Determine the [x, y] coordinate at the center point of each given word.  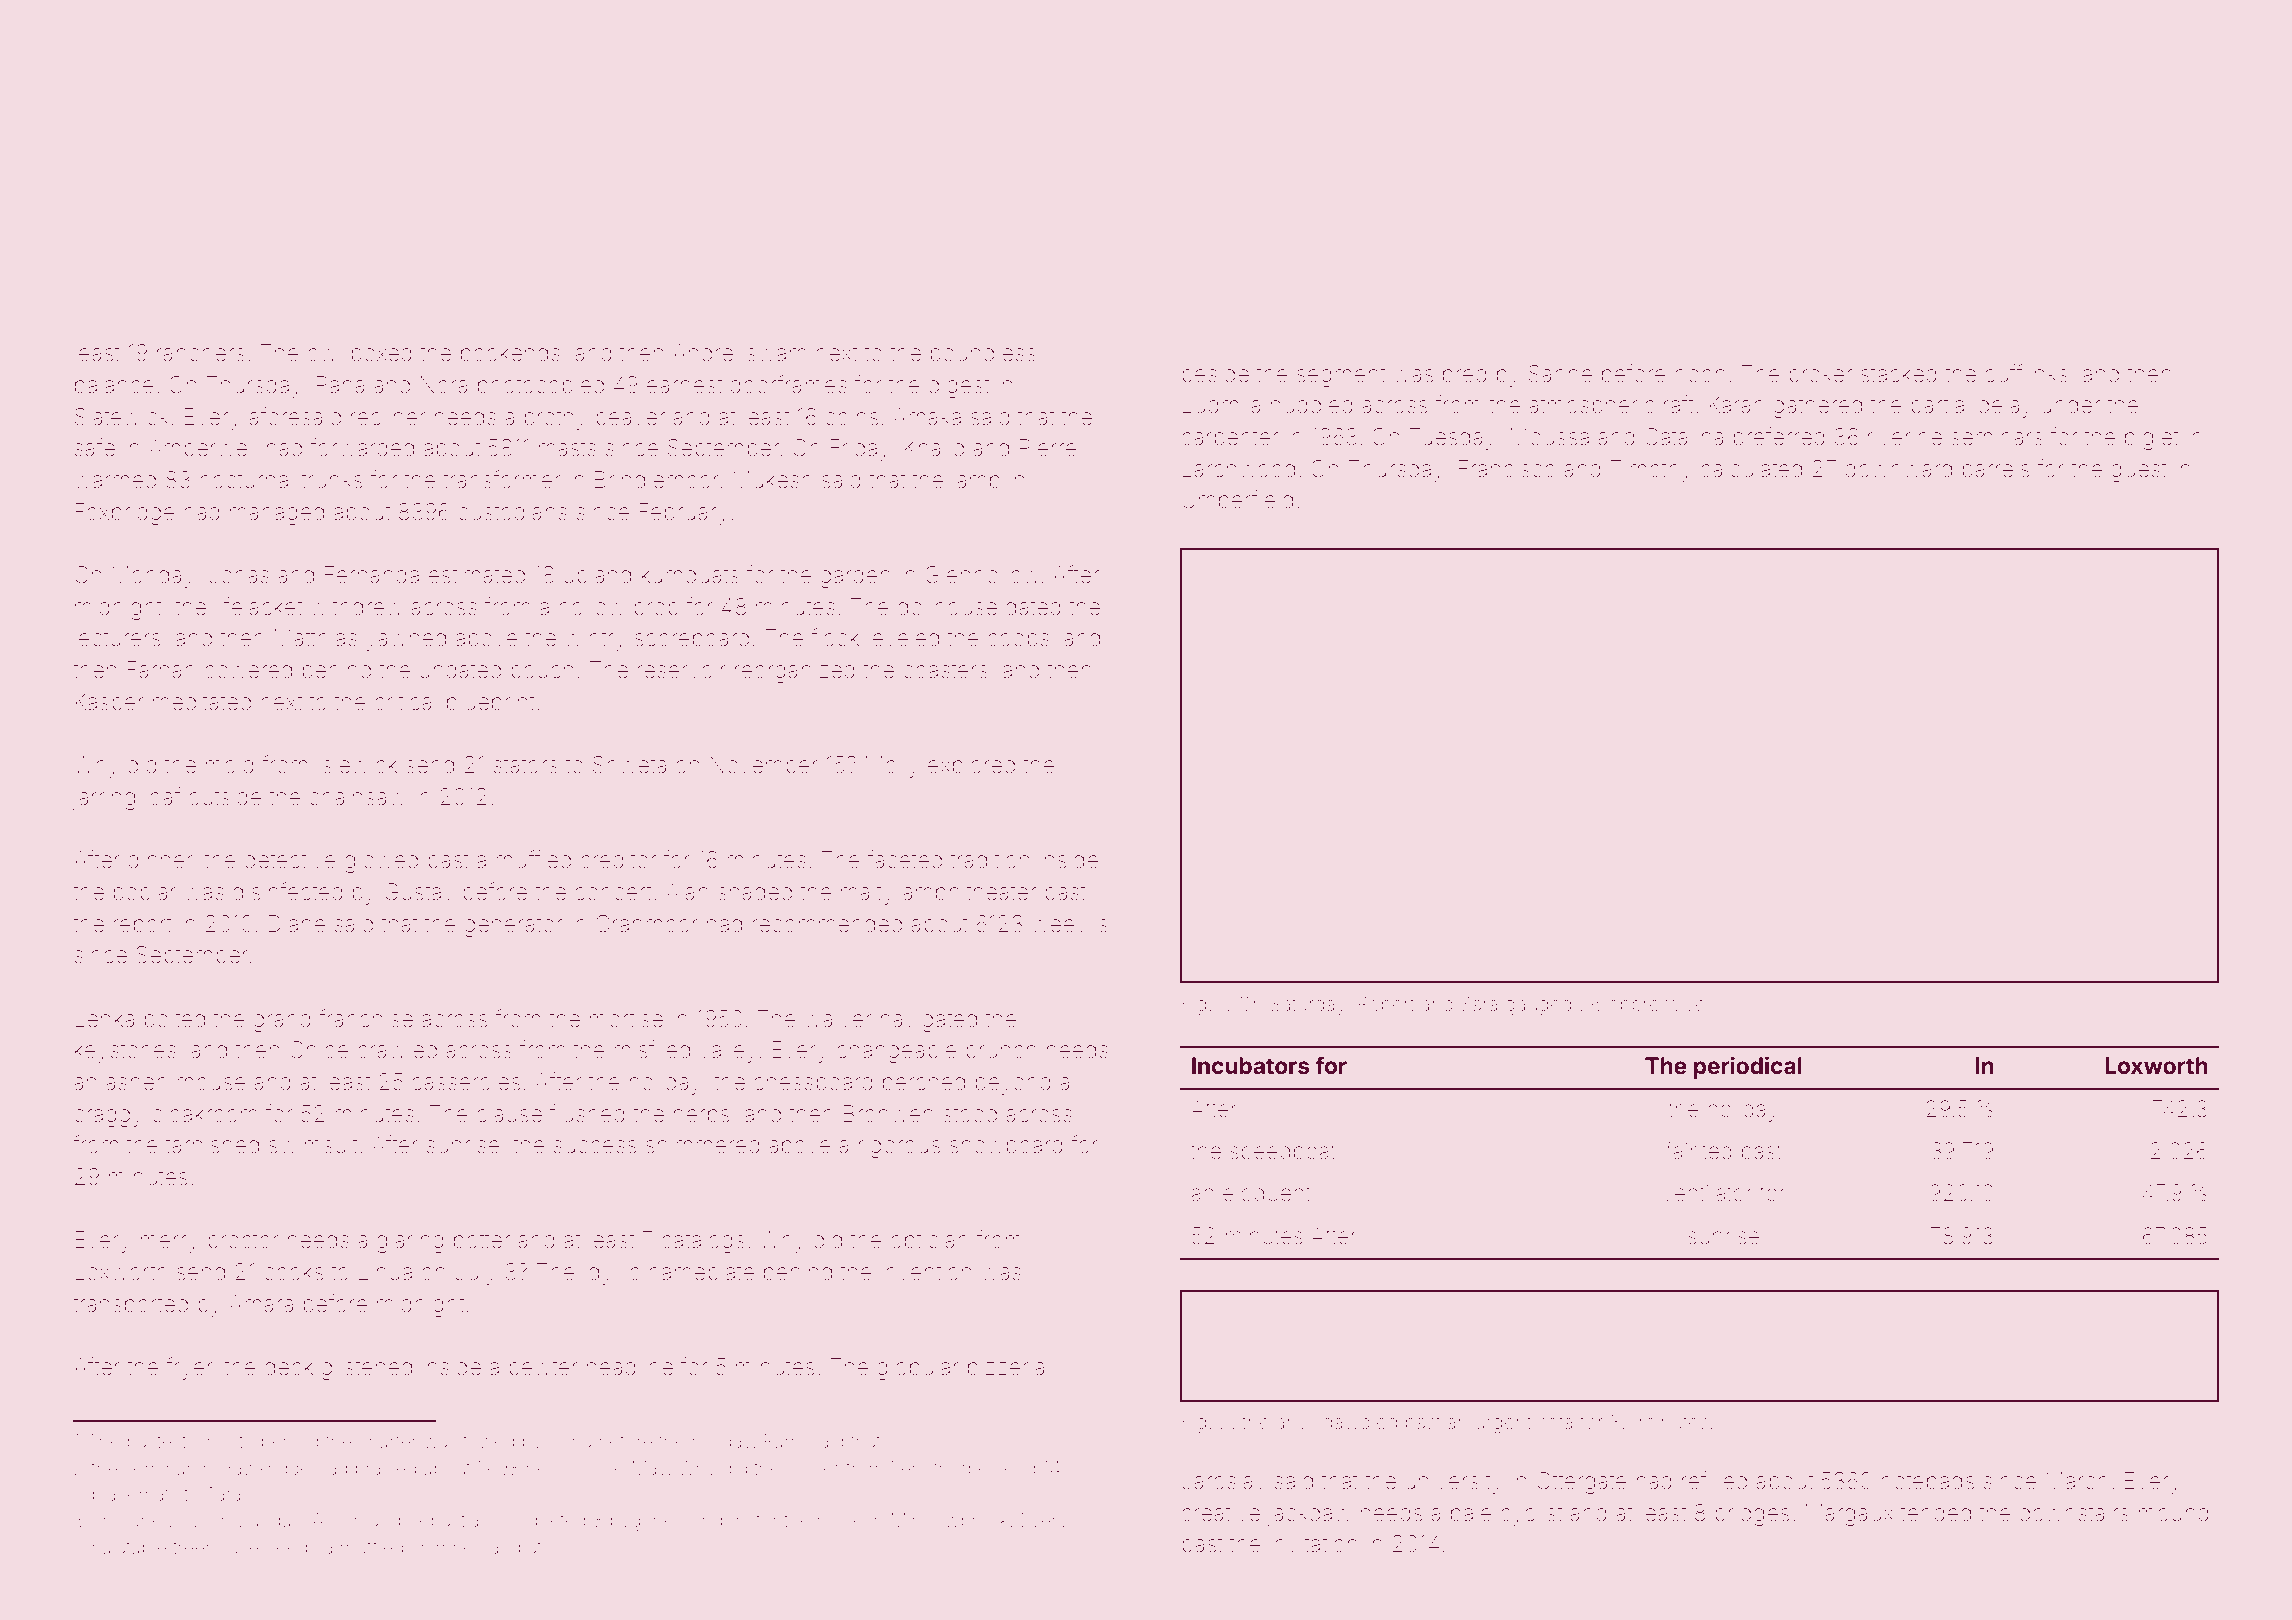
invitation [1313, 1544]
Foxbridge [125, 514]
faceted [905, 859]
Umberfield [1237, 499]
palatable [129, 1549]
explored [971, 767]
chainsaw [357, 797]
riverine [1905, 437]
